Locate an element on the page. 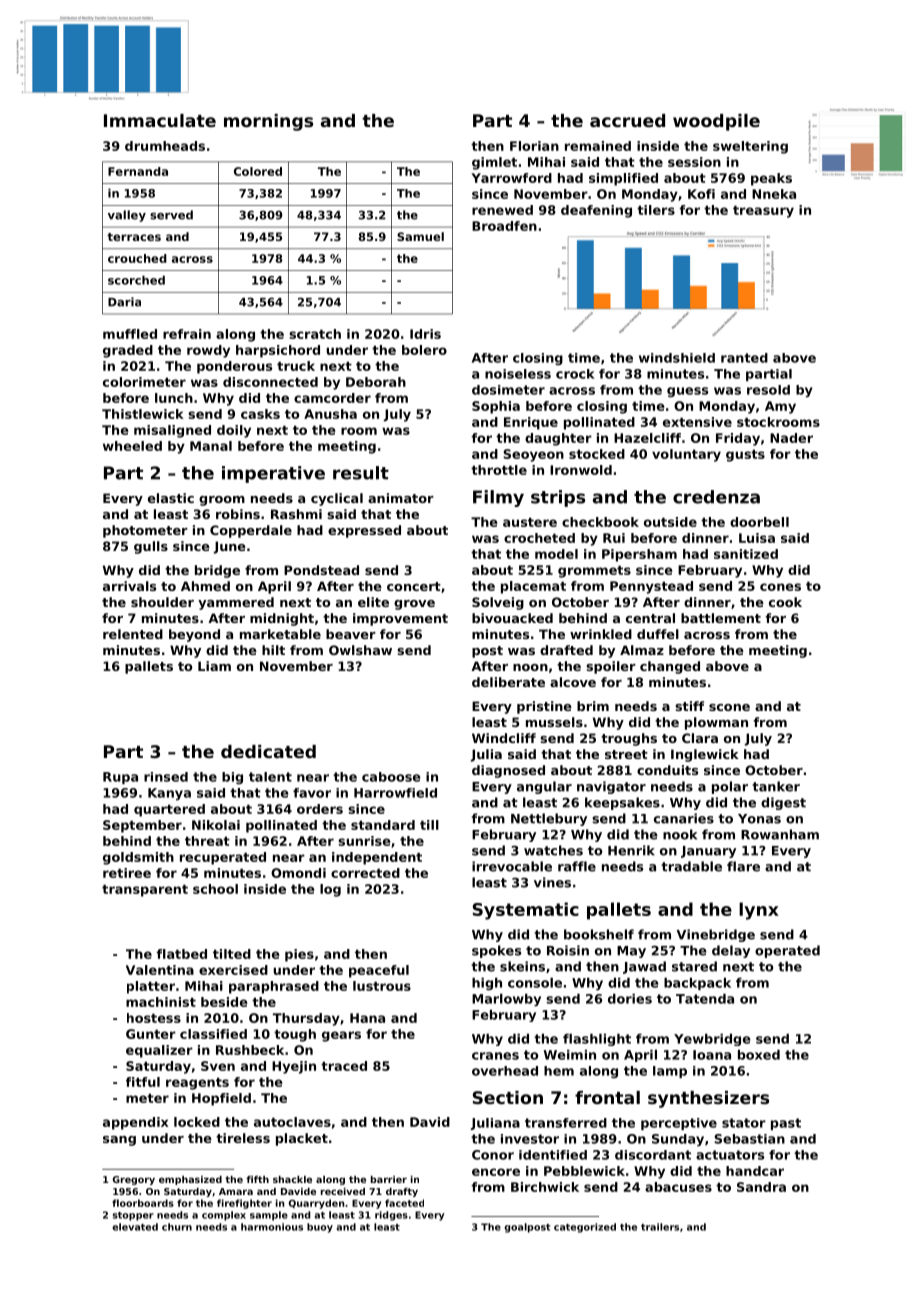 Image resolution: width=924 pixels, height=1308 pixels. result is located at coordinates (361, 473).
